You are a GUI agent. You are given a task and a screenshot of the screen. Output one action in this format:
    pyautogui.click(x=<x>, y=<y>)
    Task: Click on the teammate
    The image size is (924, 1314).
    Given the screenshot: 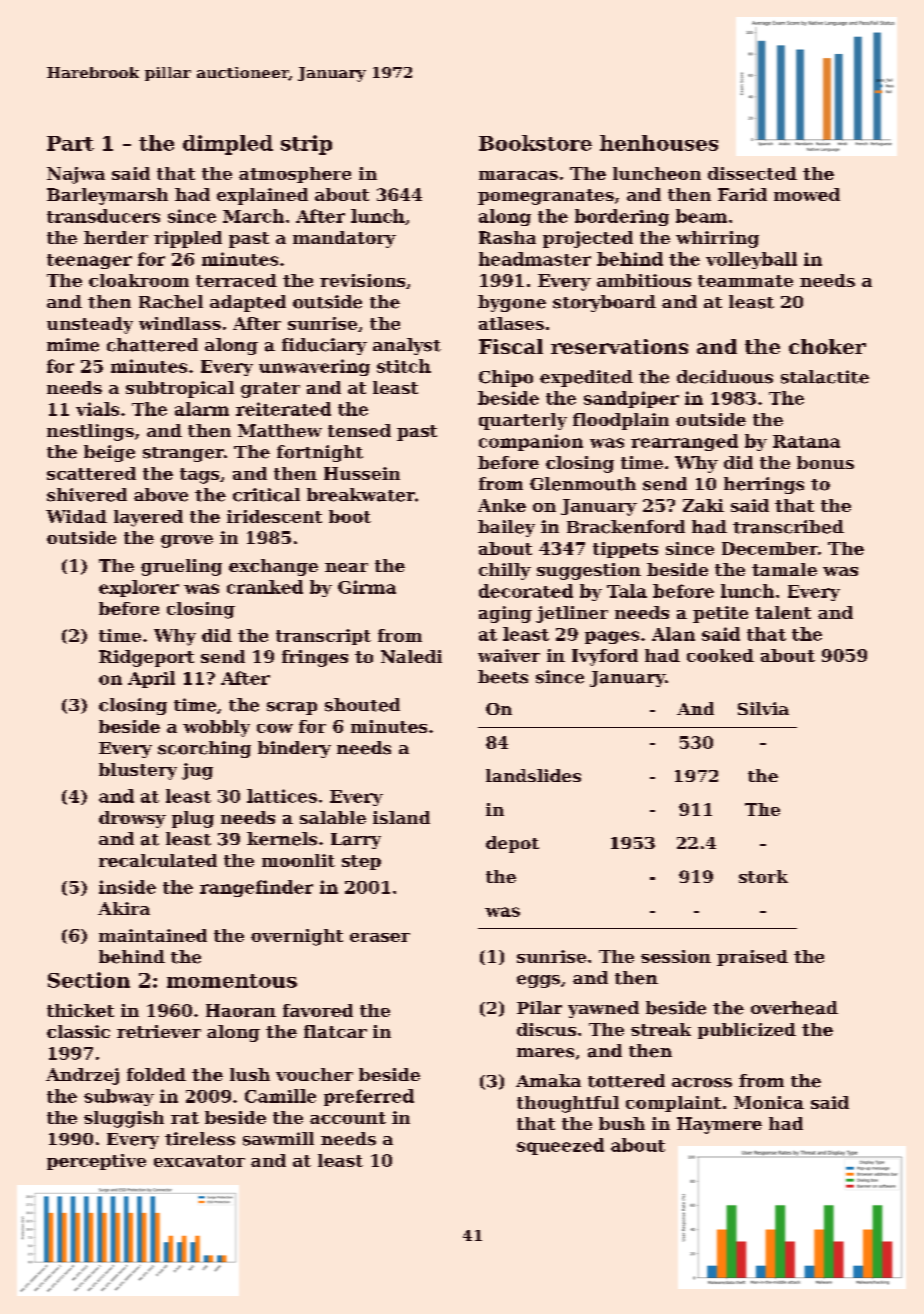 What is the action you would take?
    pyautogui.click(x=745, y=281)
